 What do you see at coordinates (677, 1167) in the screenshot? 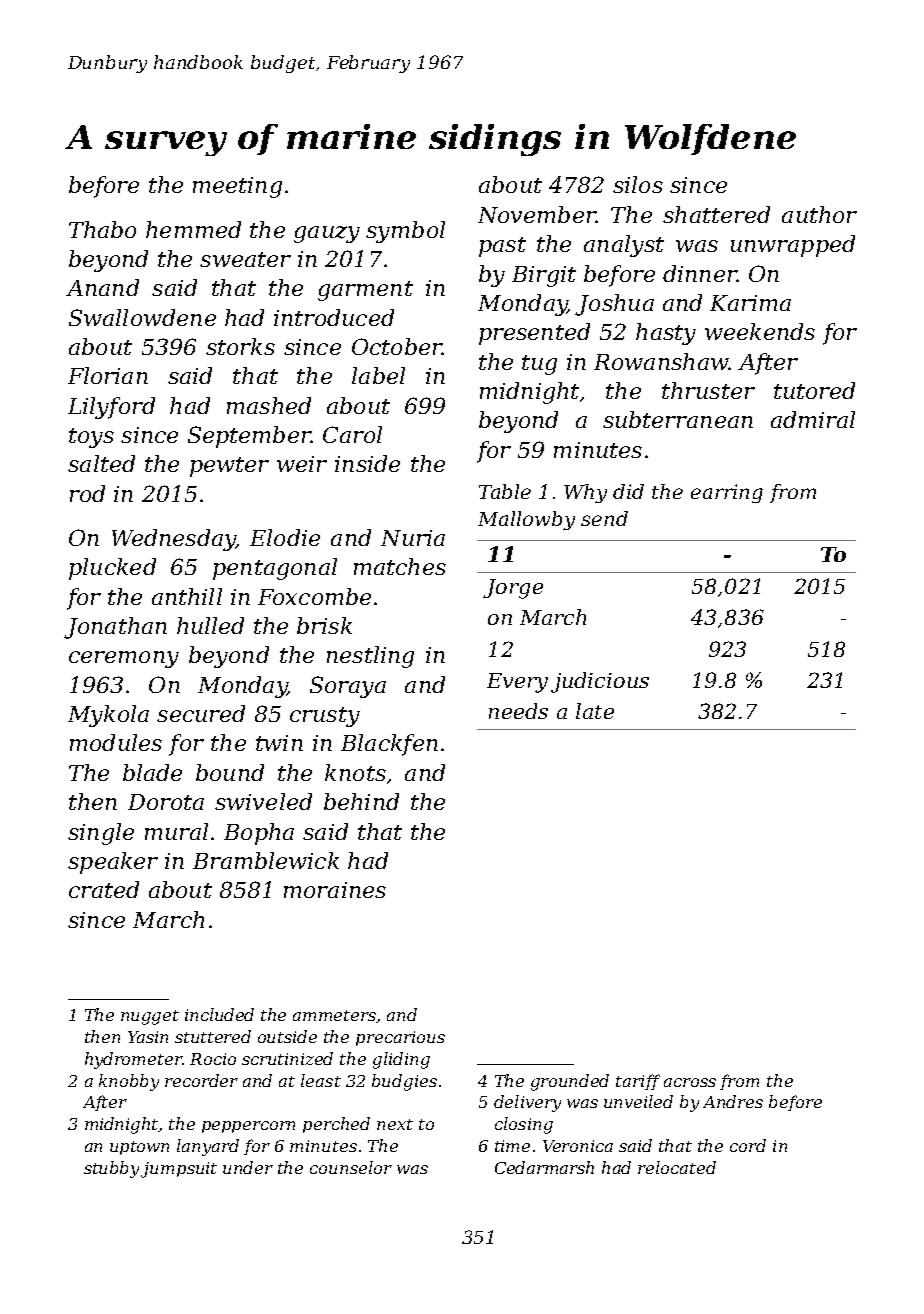
I see `relocated` at bounding box center [677, 1167].
